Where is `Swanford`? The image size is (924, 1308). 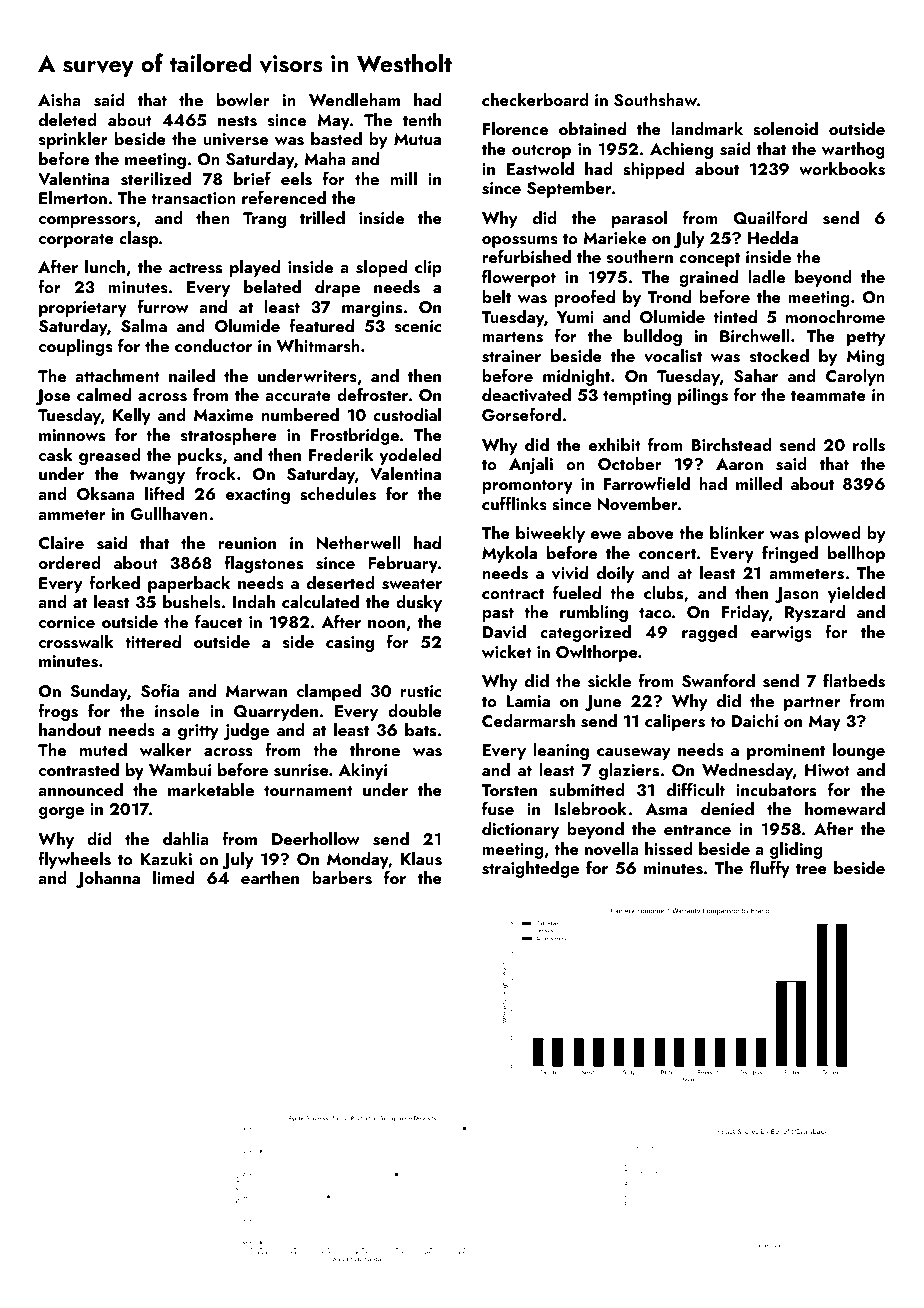
Swanford is located at coordinates (718, 680).
